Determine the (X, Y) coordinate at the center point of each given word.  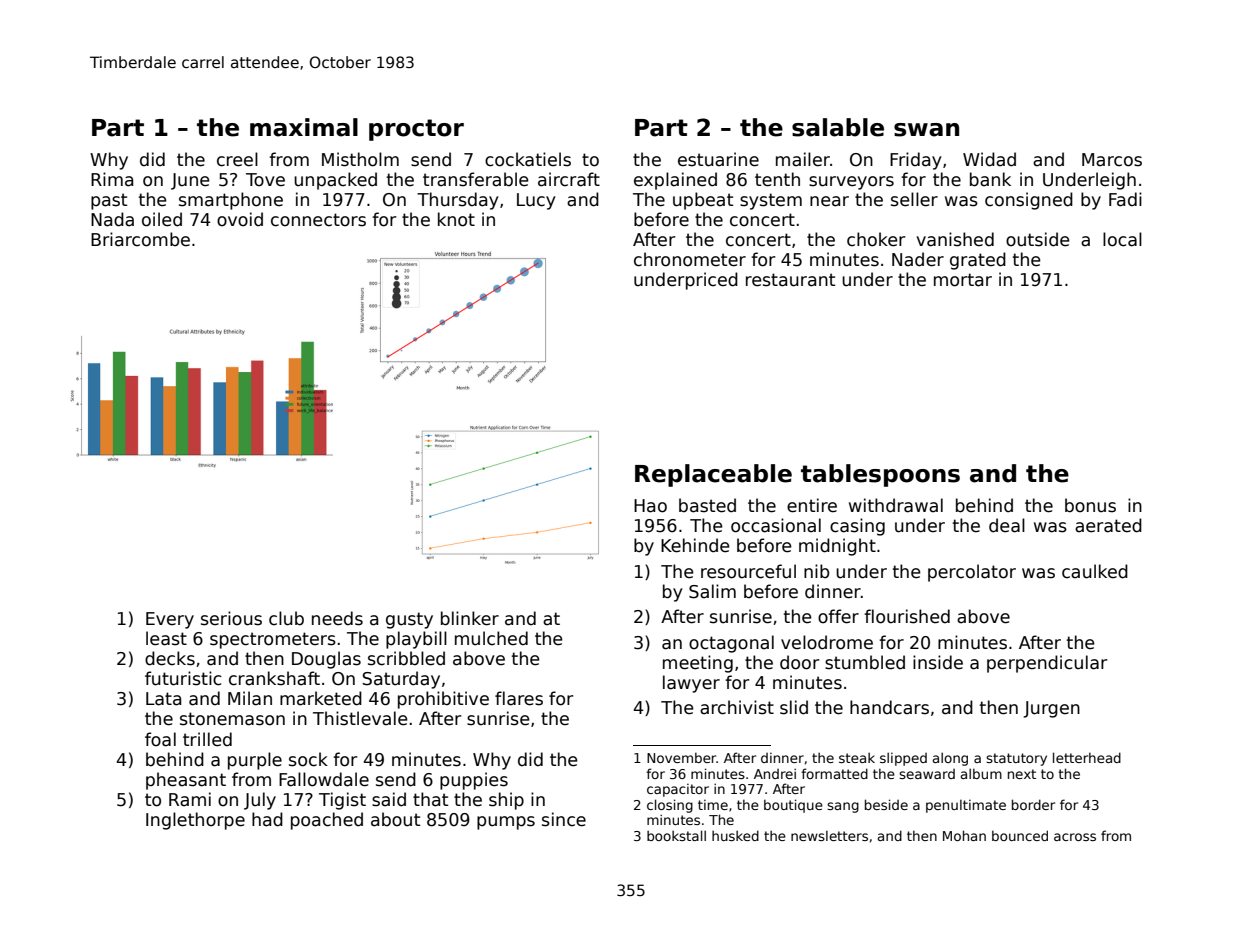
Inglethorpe (195, 821)
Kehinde (695, 545)
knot (456, 219)
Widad (989, 159)
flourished (907, 616)
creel (237, 159)
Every (170, 620)
